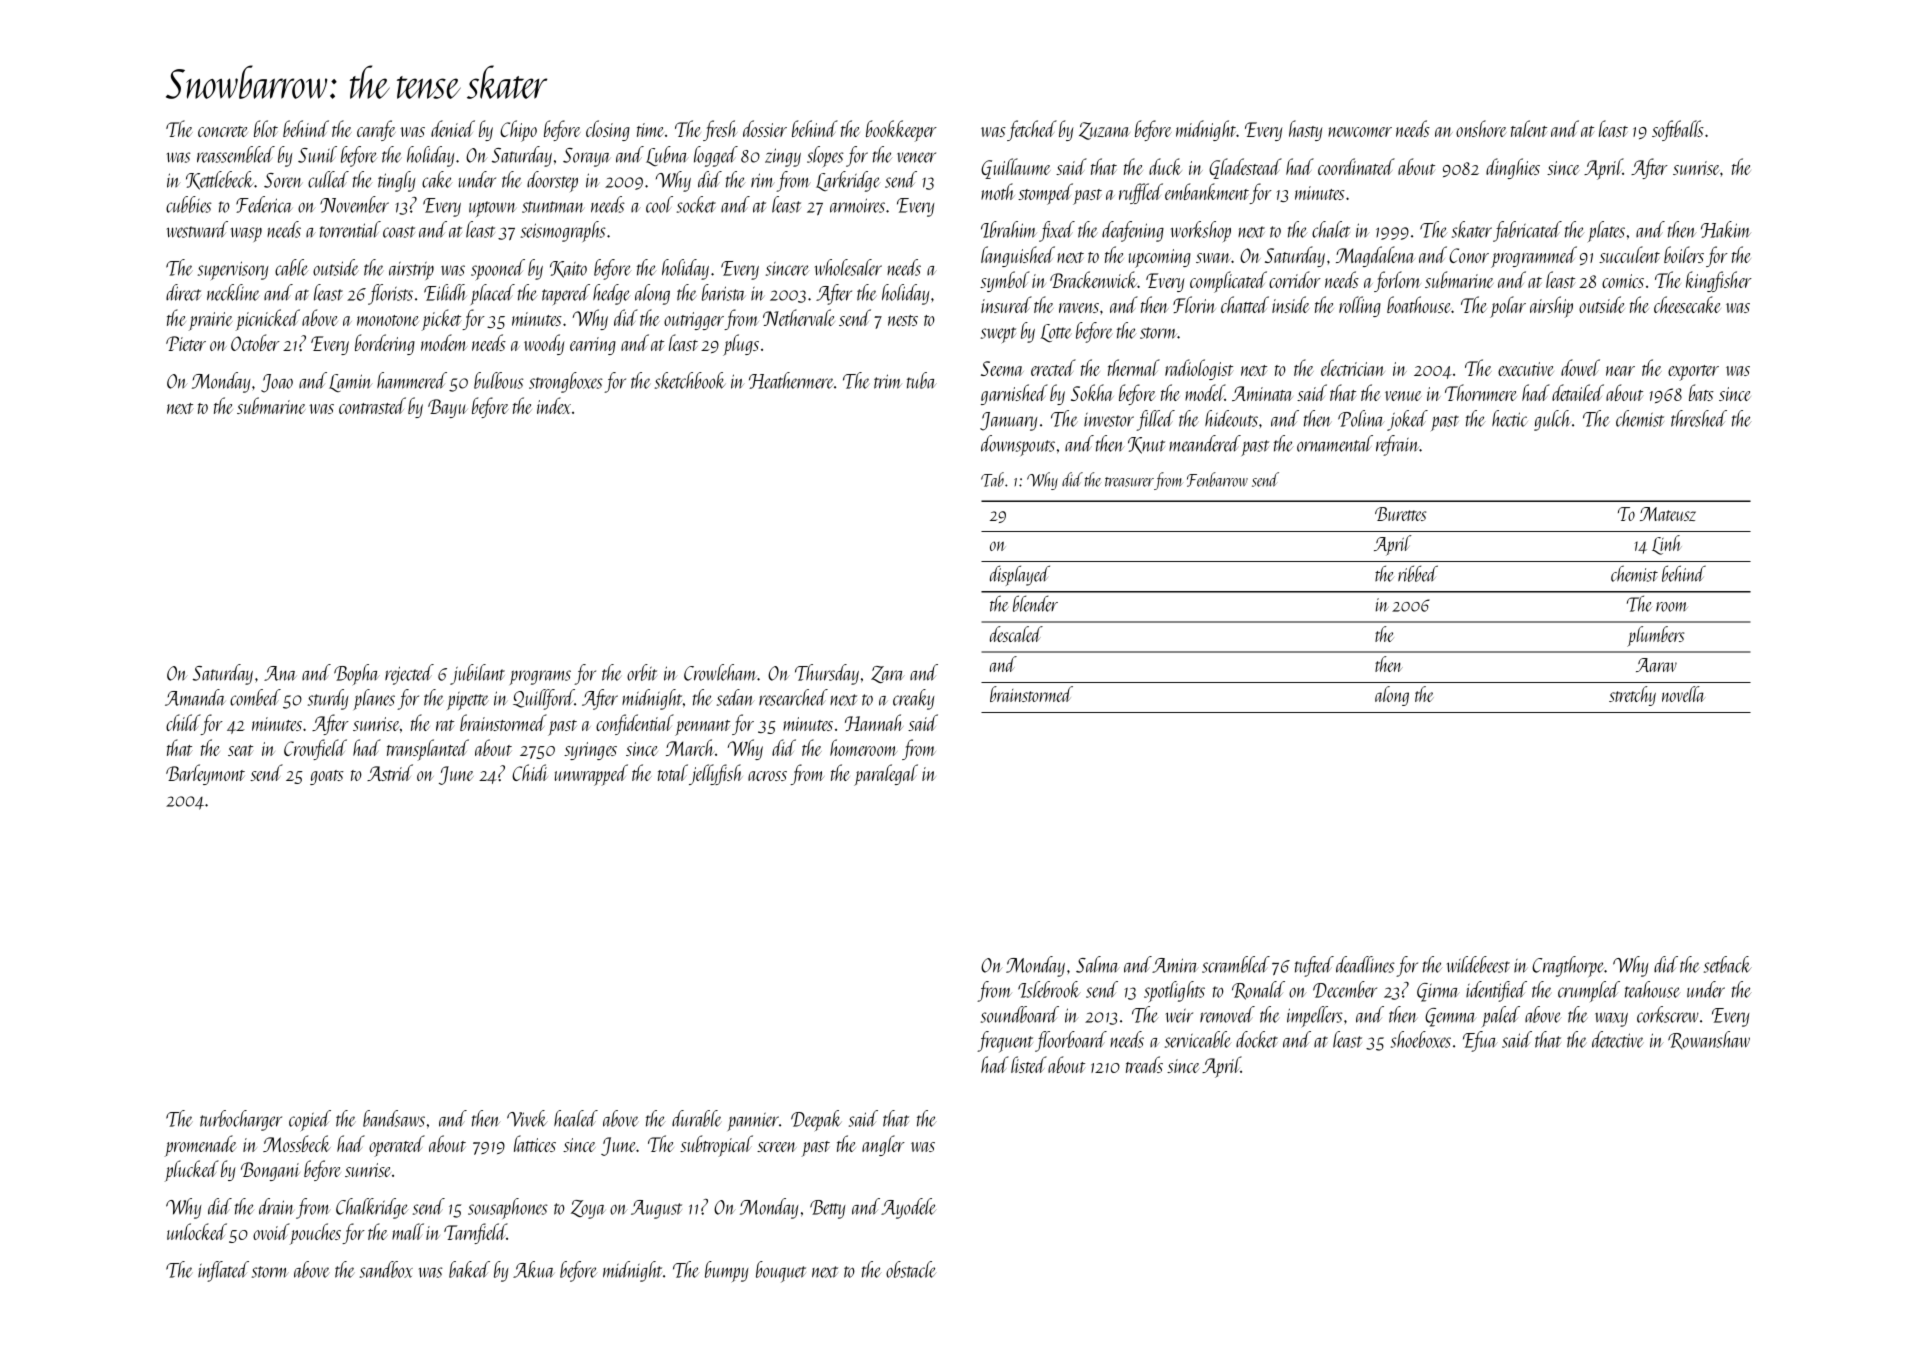  What do you see at coordinates (327, 777) in the screenshot?
I see `goats` at bounding box center [327, 777].
